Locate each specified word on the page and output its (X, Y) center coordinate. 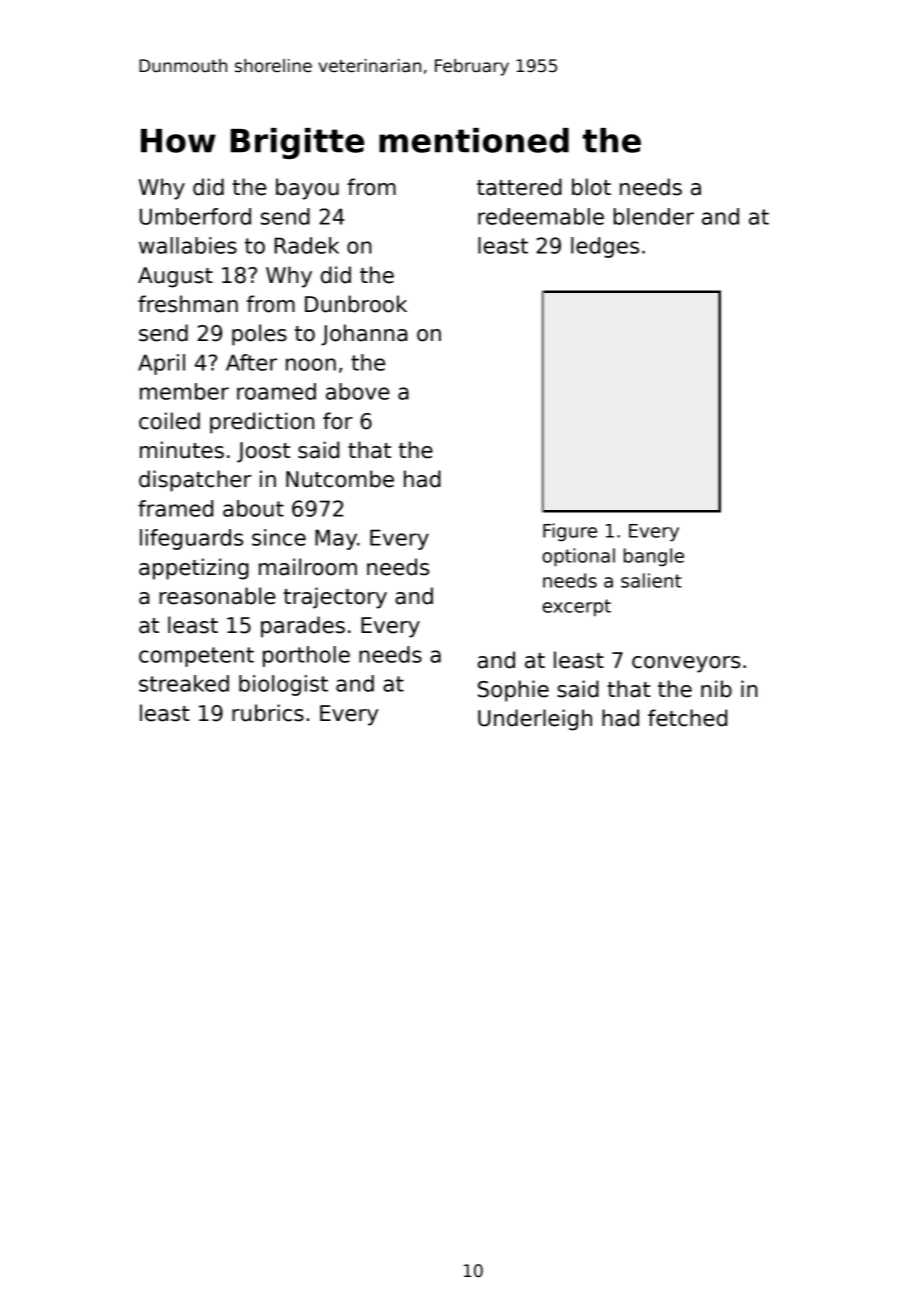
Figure (570, 532)
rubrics (268, 713)
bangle (654, 557)
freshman (188, 304)
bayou (307, 189)
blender (654, 216)
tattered (519, 187)
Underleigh (535, 720)
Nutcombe (340, 479)
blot (591, 187)
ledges (605, 247)
